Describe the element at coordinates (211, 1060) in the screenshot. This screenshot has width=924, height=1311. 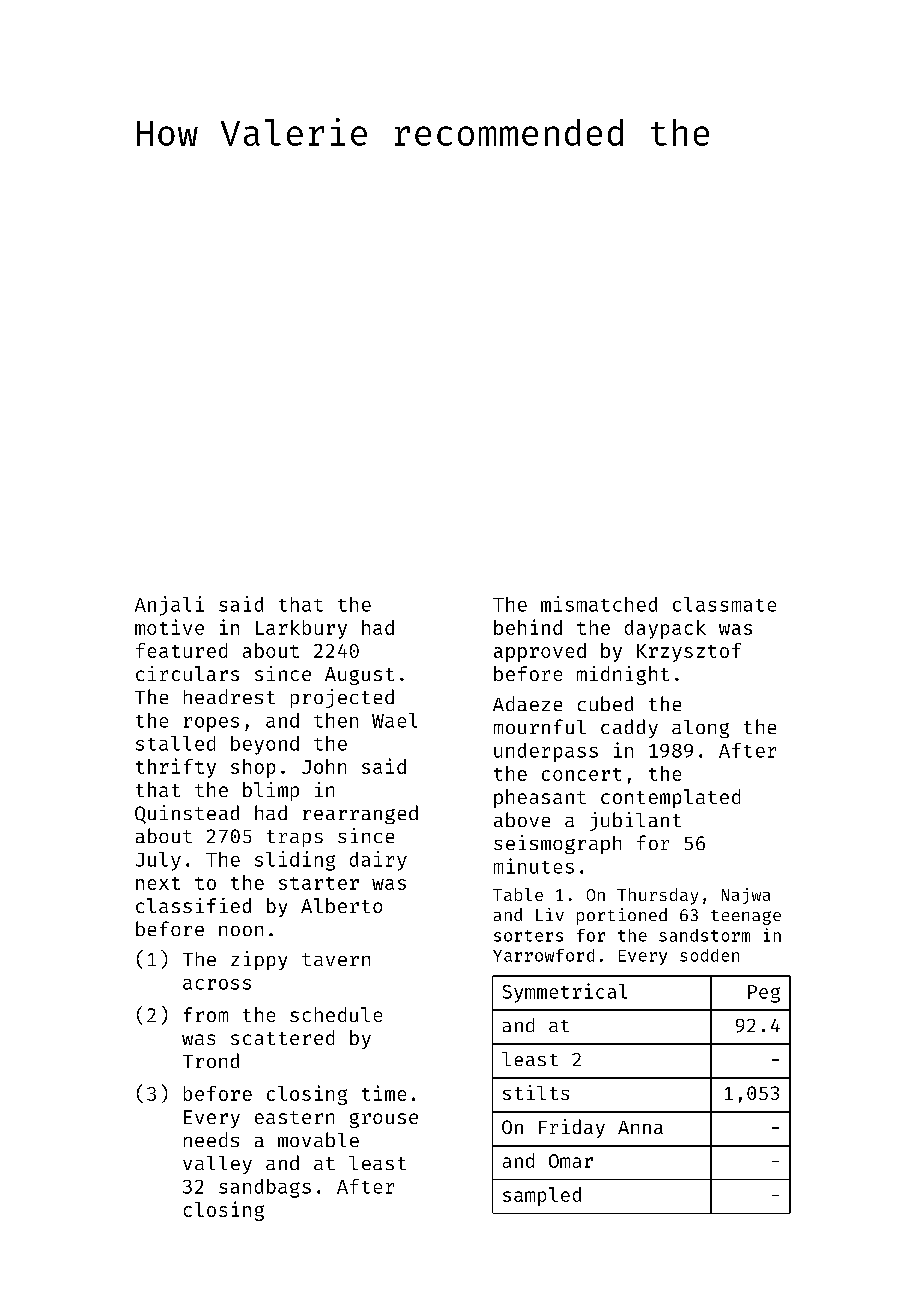
I see `Trond` at that location.
